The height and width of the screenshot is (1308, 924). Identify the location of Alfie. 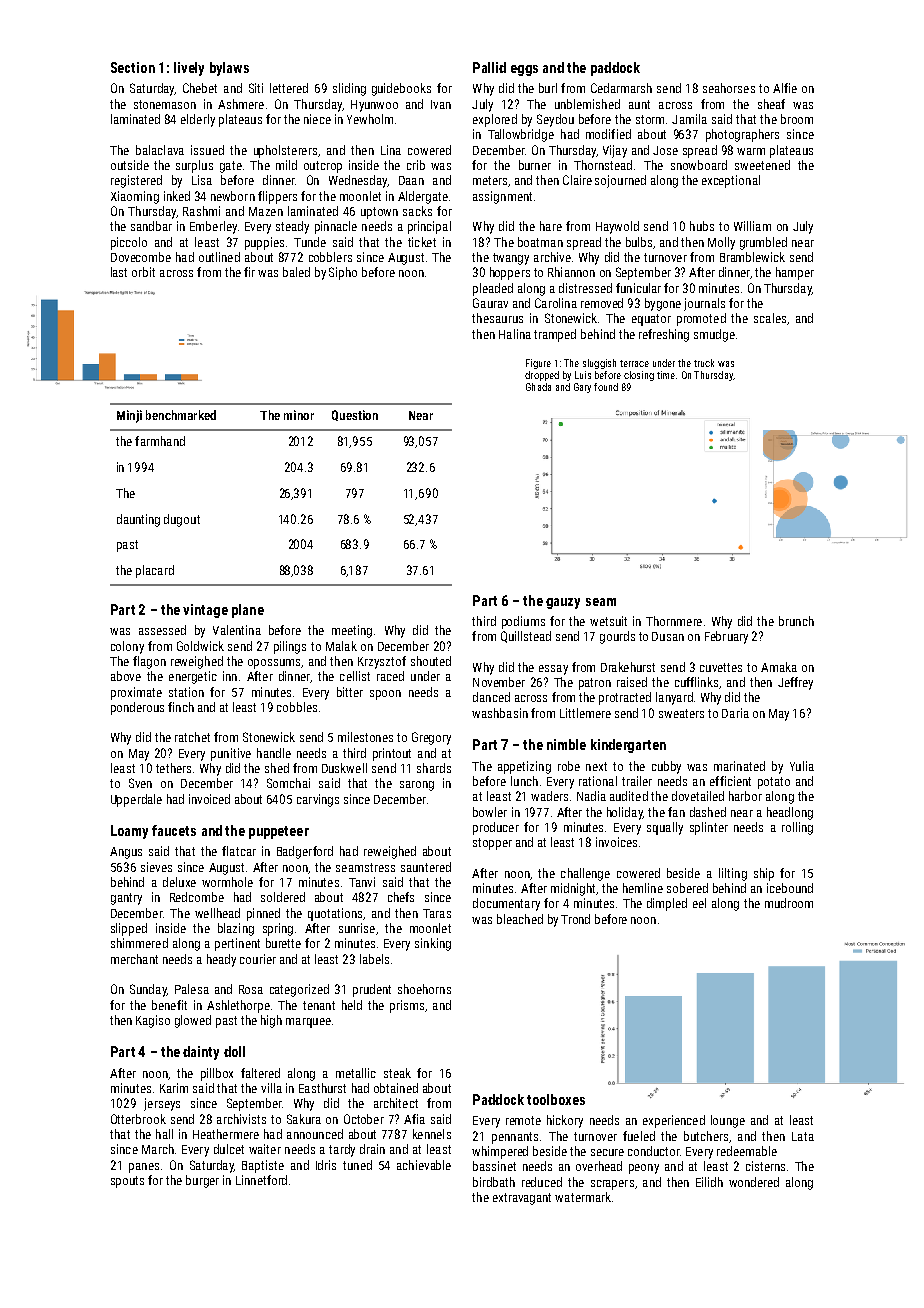
(785, 88).
